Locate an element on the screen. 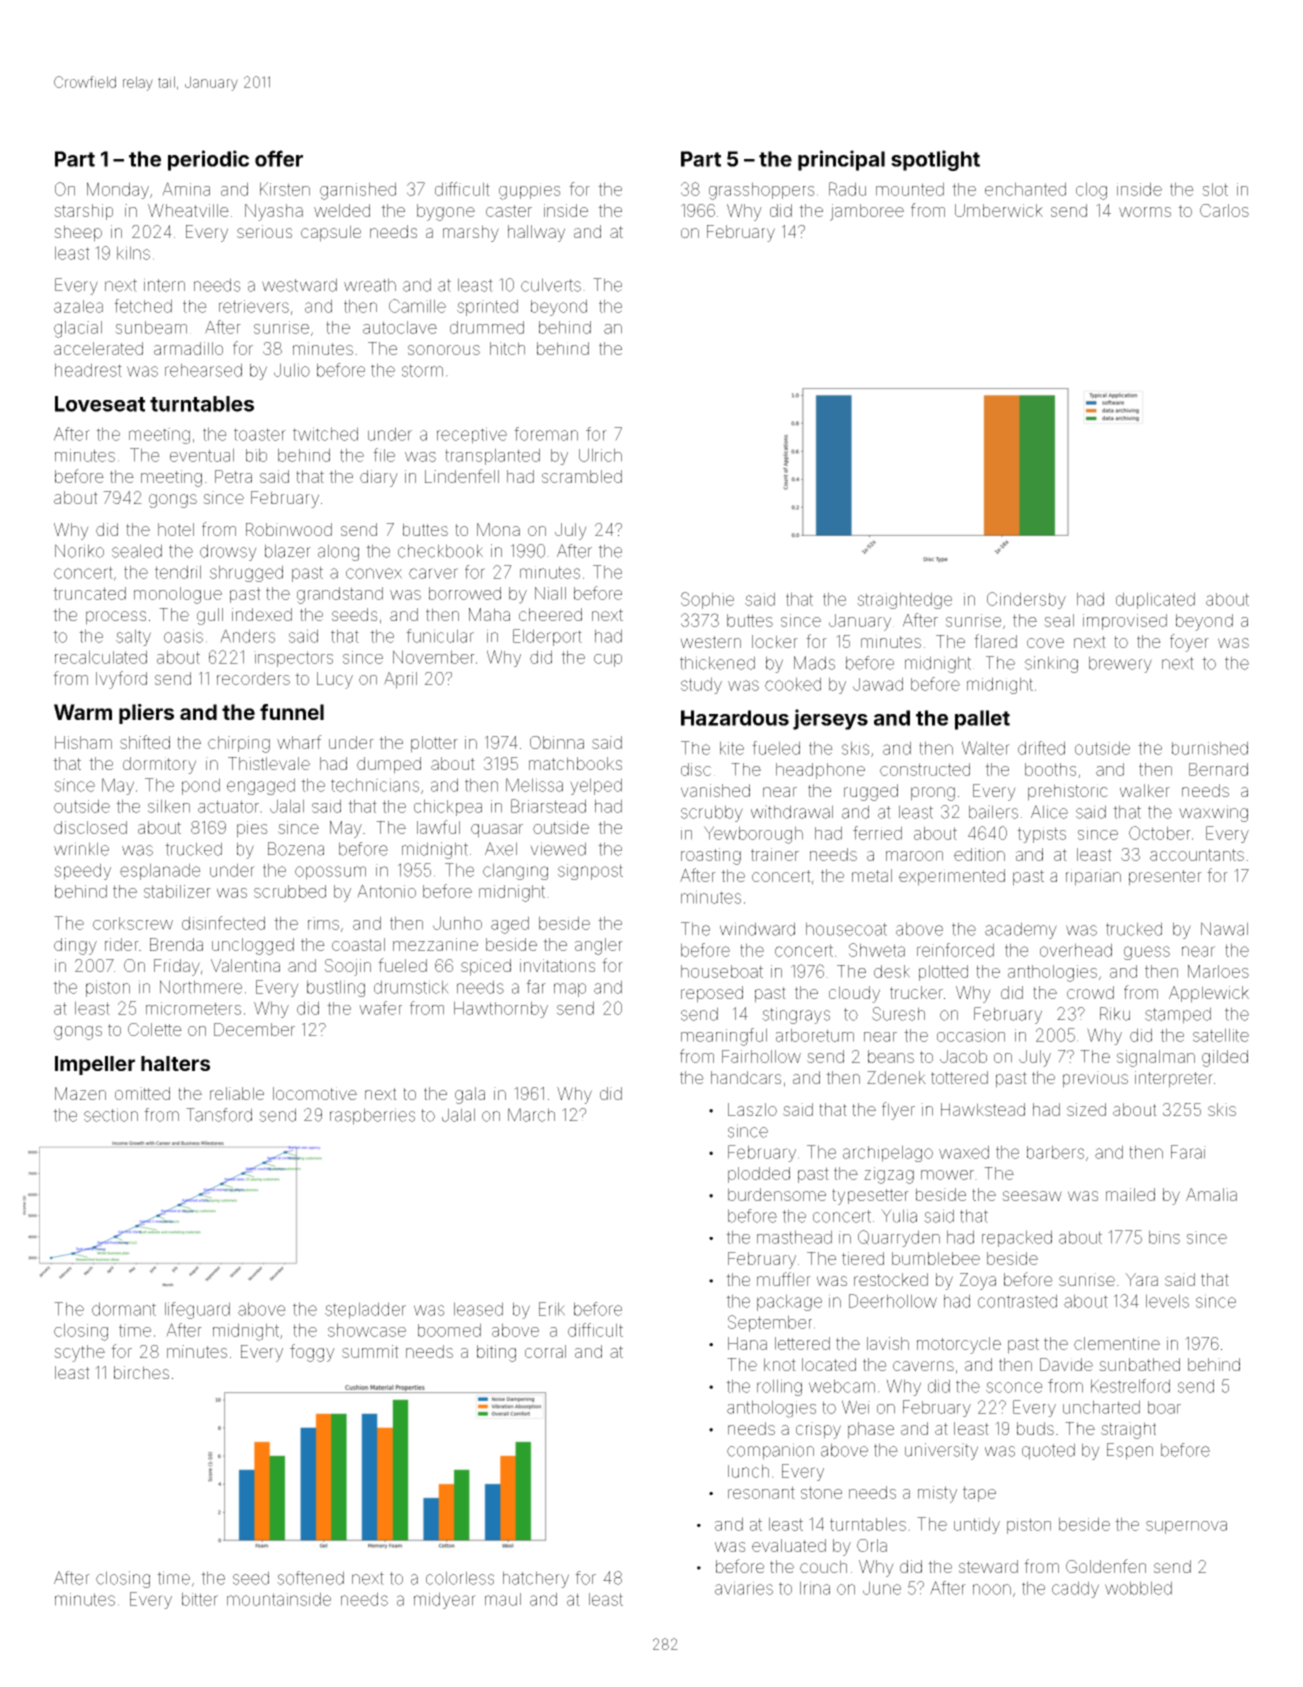 The image size is (1303, 1687). corkscrew is located at coordinates (133, 923).
